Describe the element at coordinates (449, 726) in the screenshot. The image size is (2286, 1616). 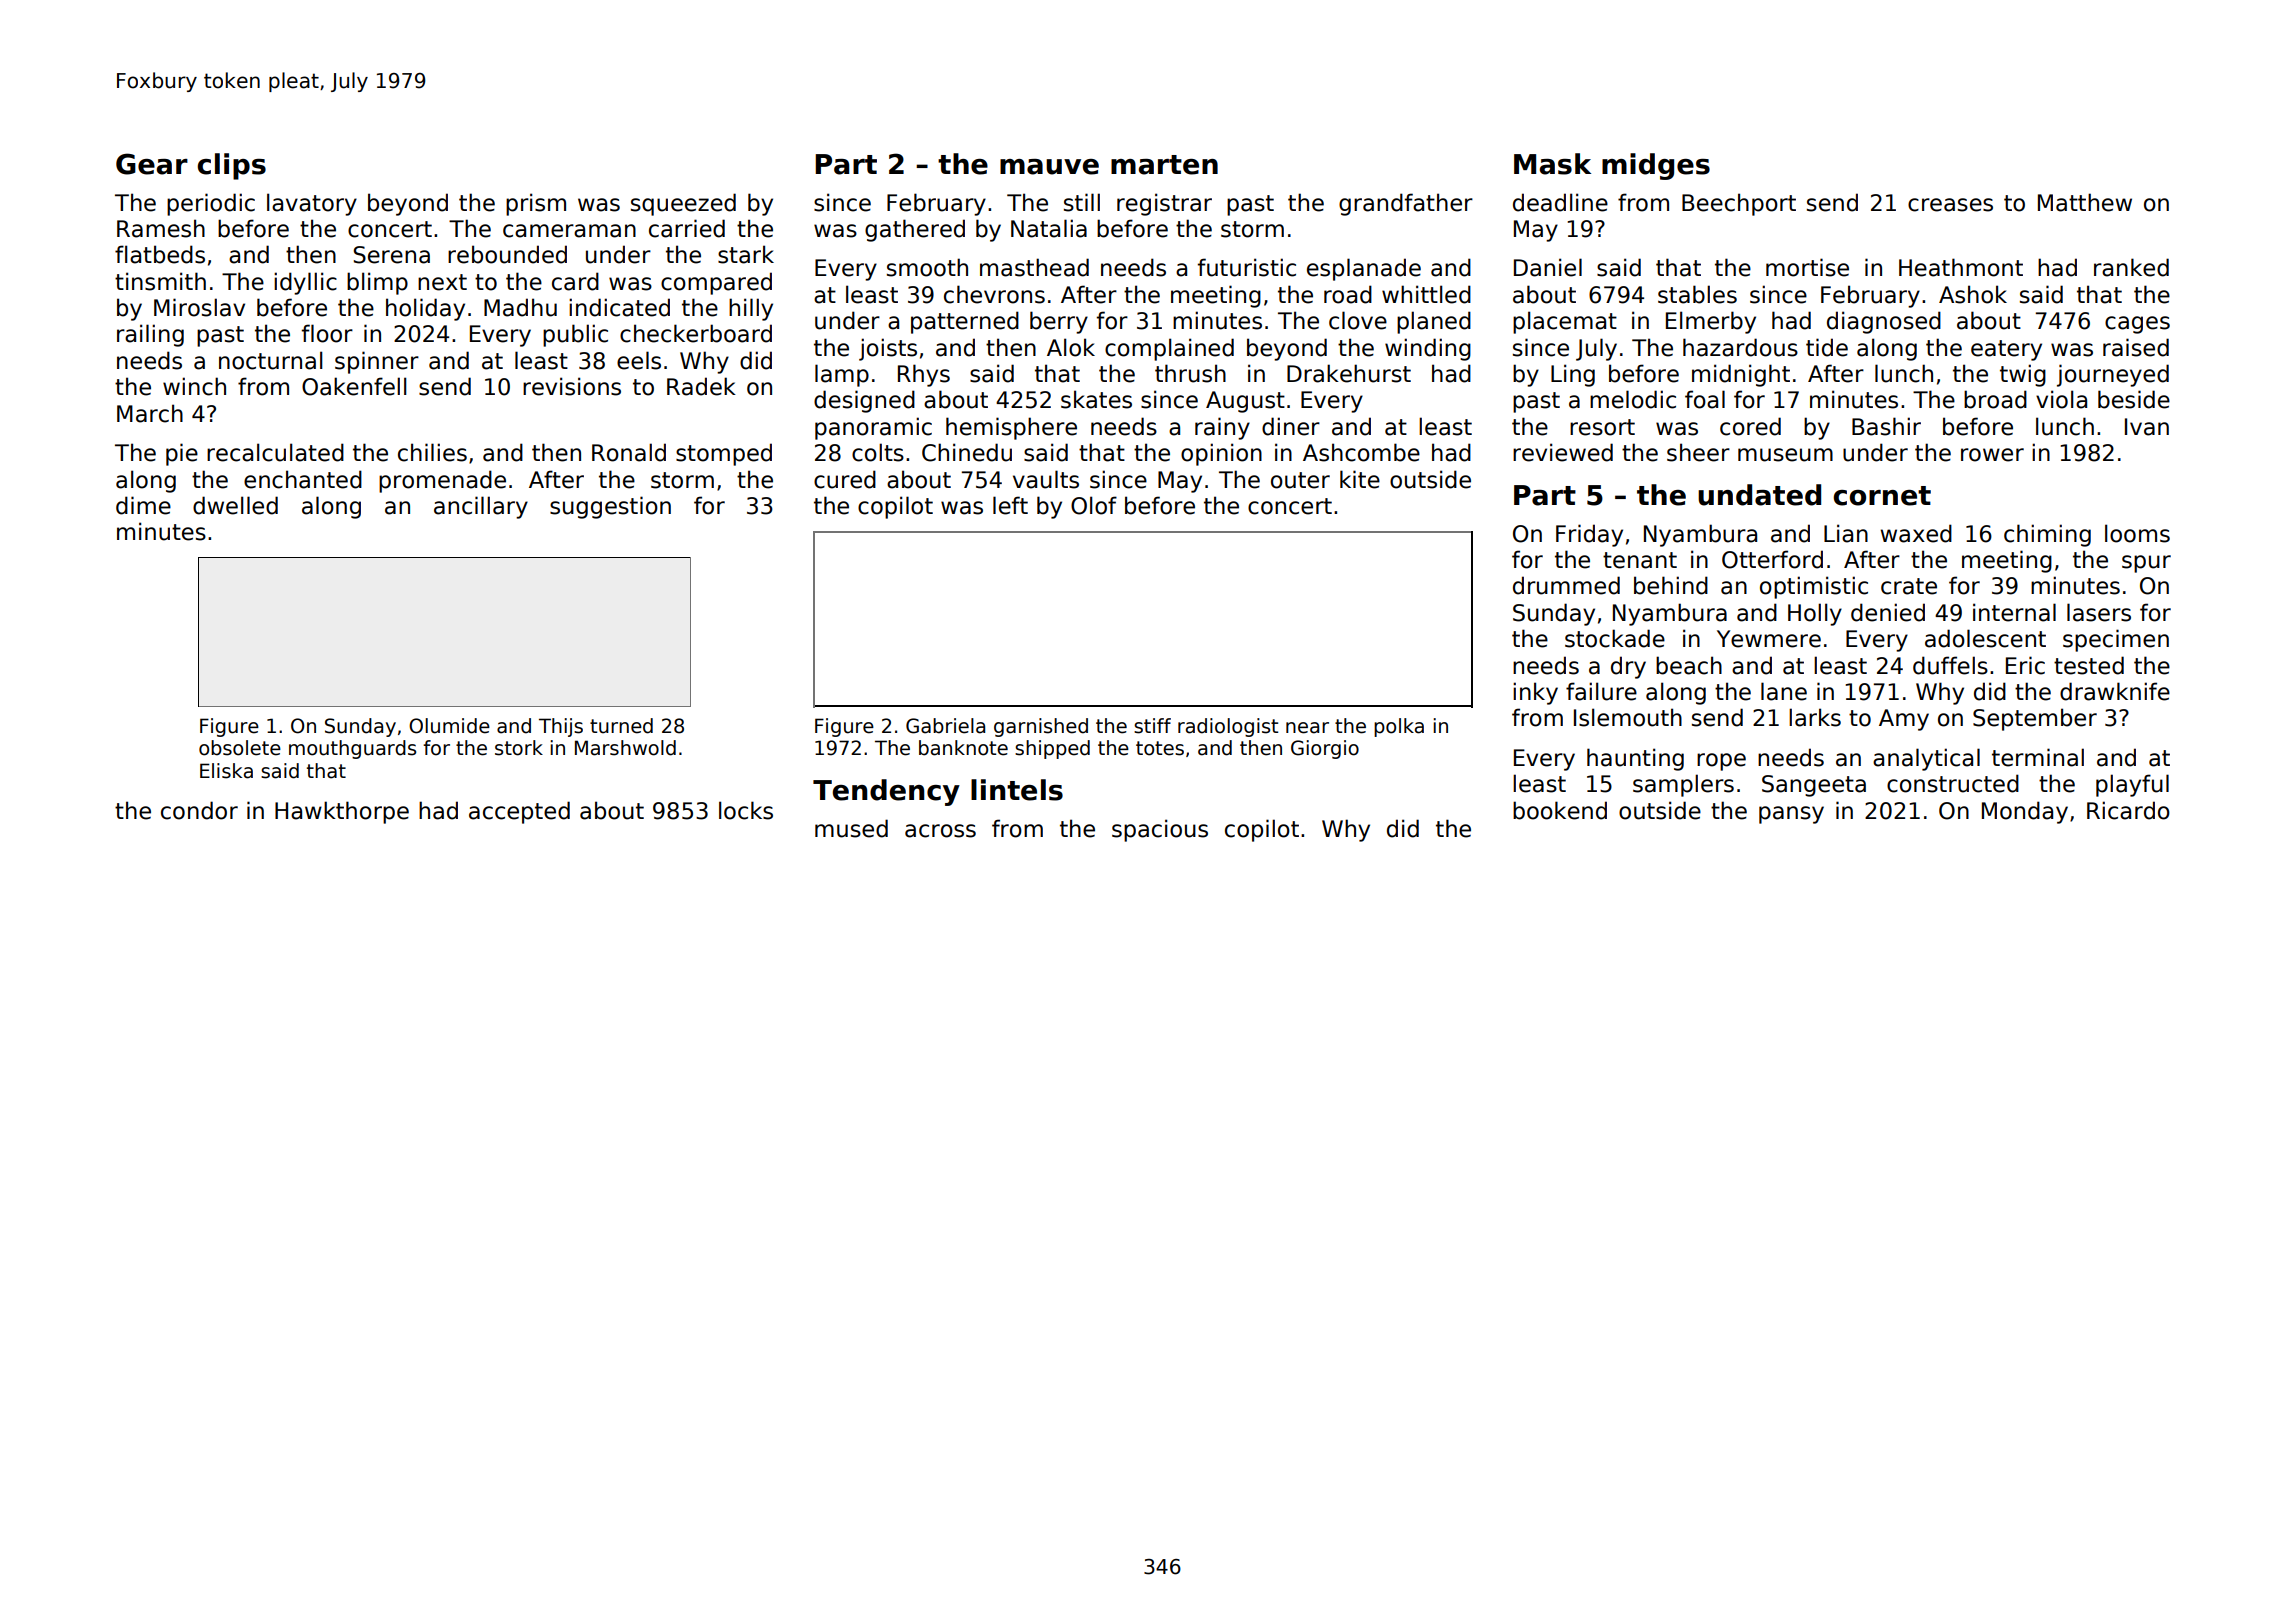
I see `Olumide` at that location.
